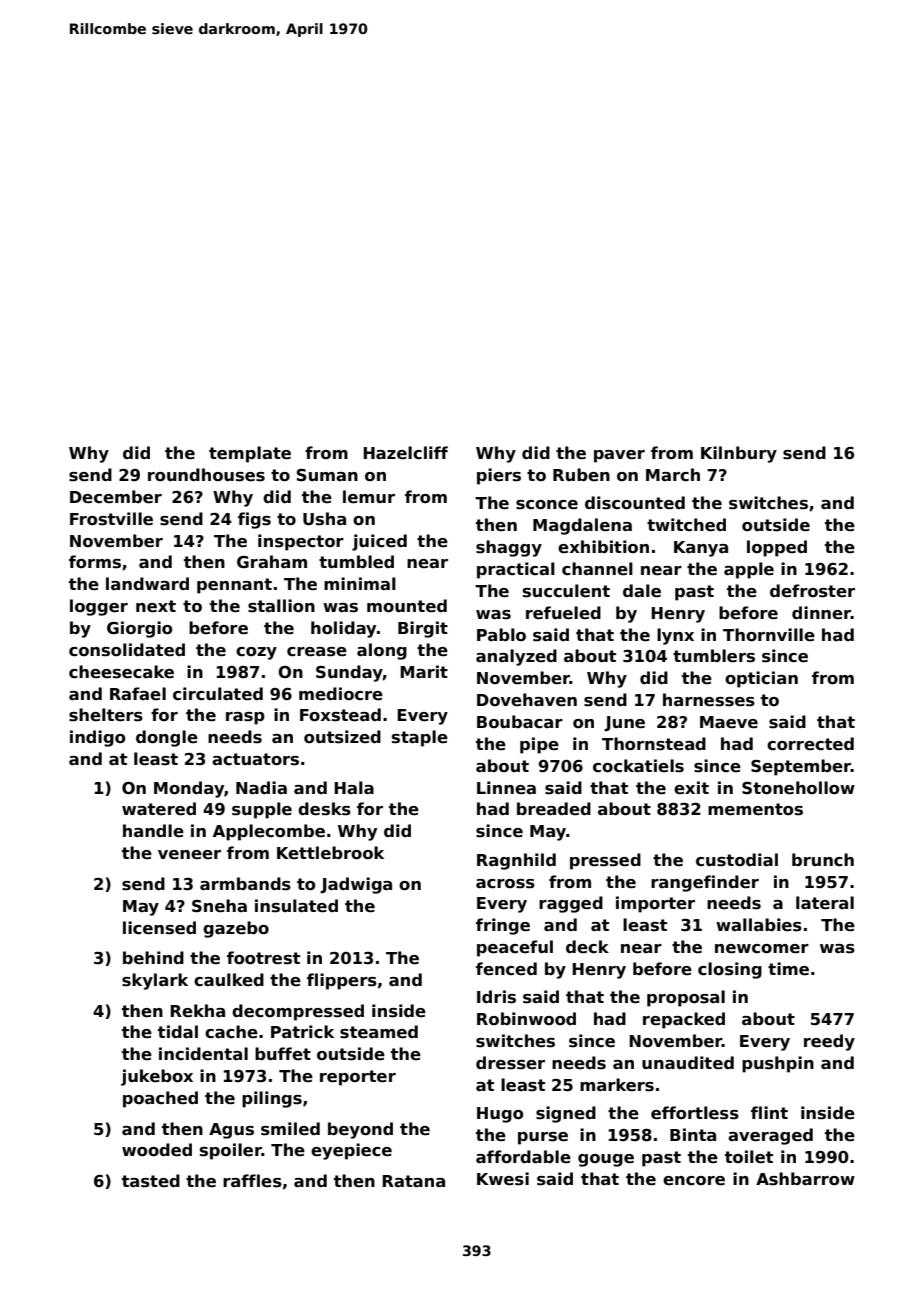 The width and height of the screenshot is (924, 1308). What do you see at coordinates (97, 738) in the screenshot?
I see `indigo` at bounding box center [97, 738].
